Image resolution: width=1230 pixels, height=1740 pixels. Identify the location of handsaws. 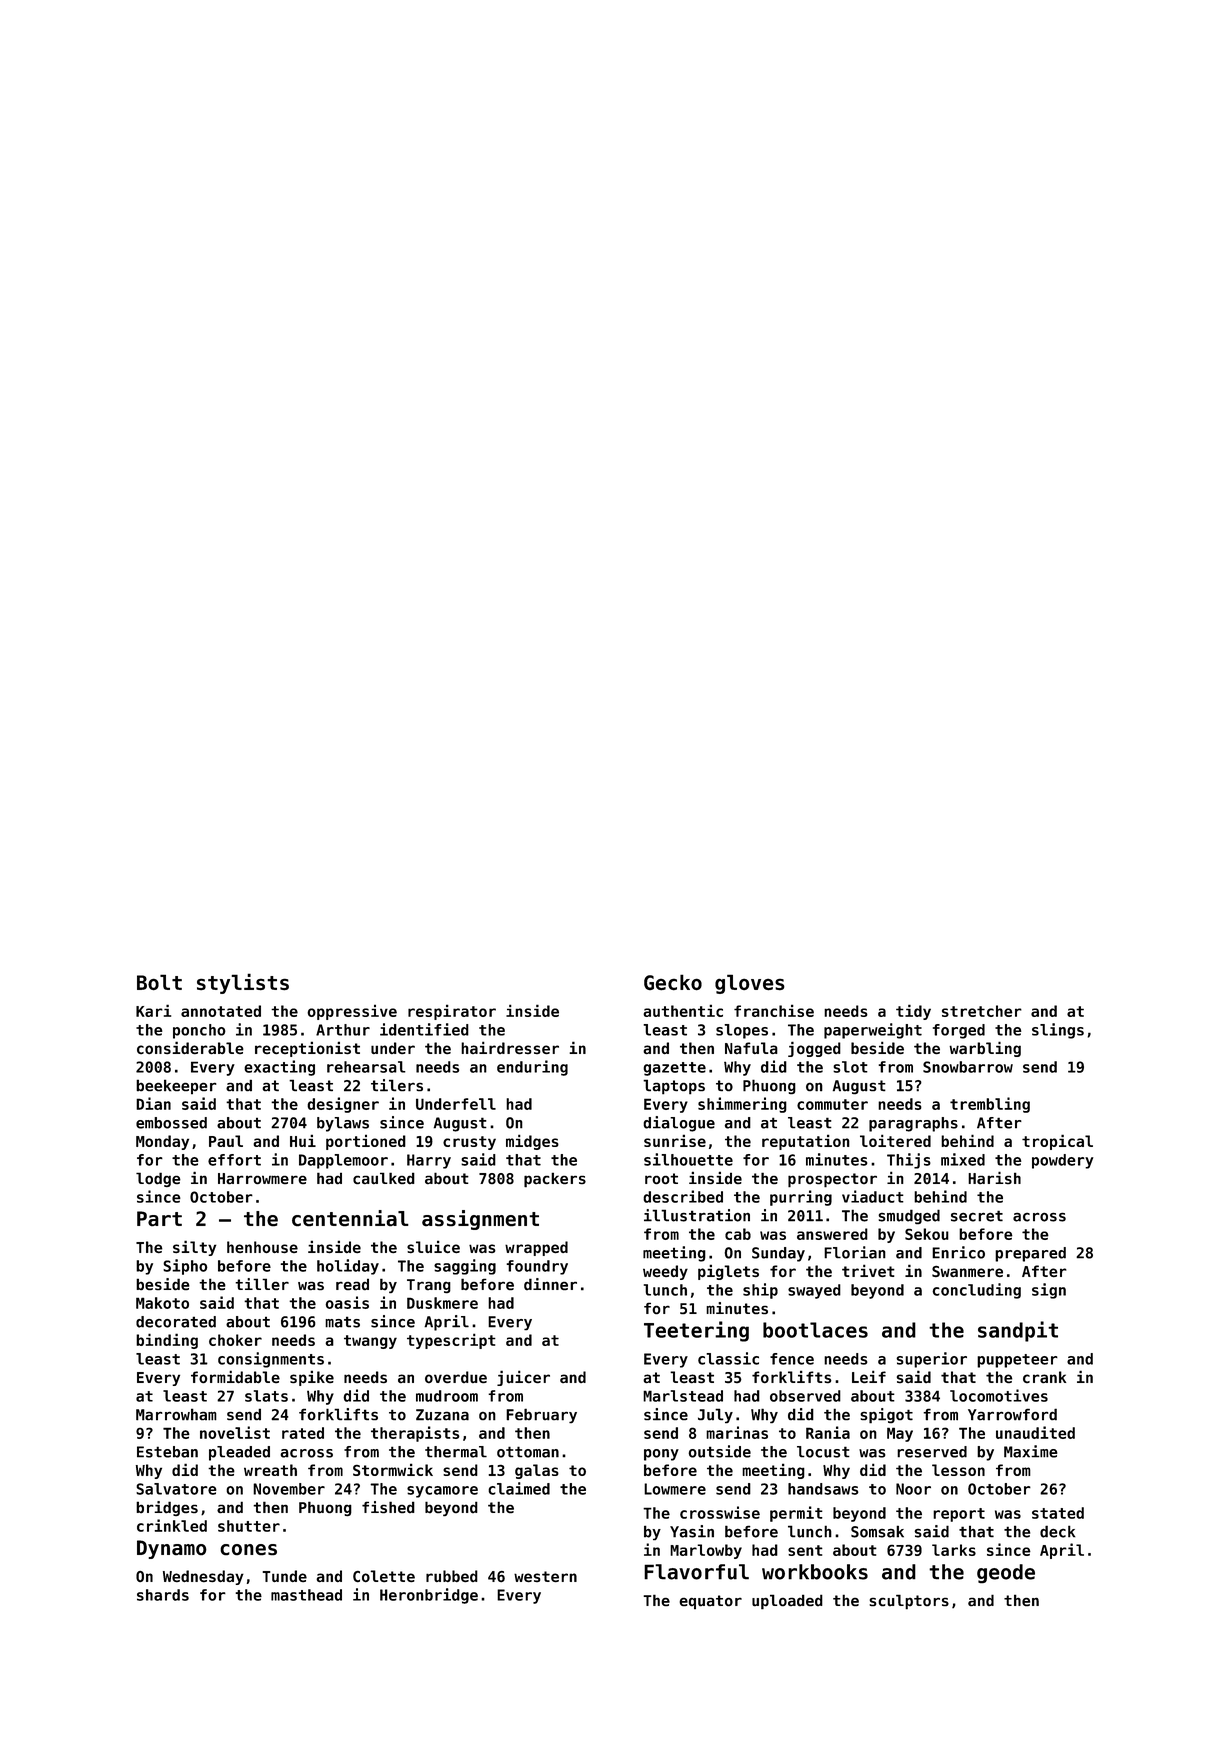
(823, 1489).
